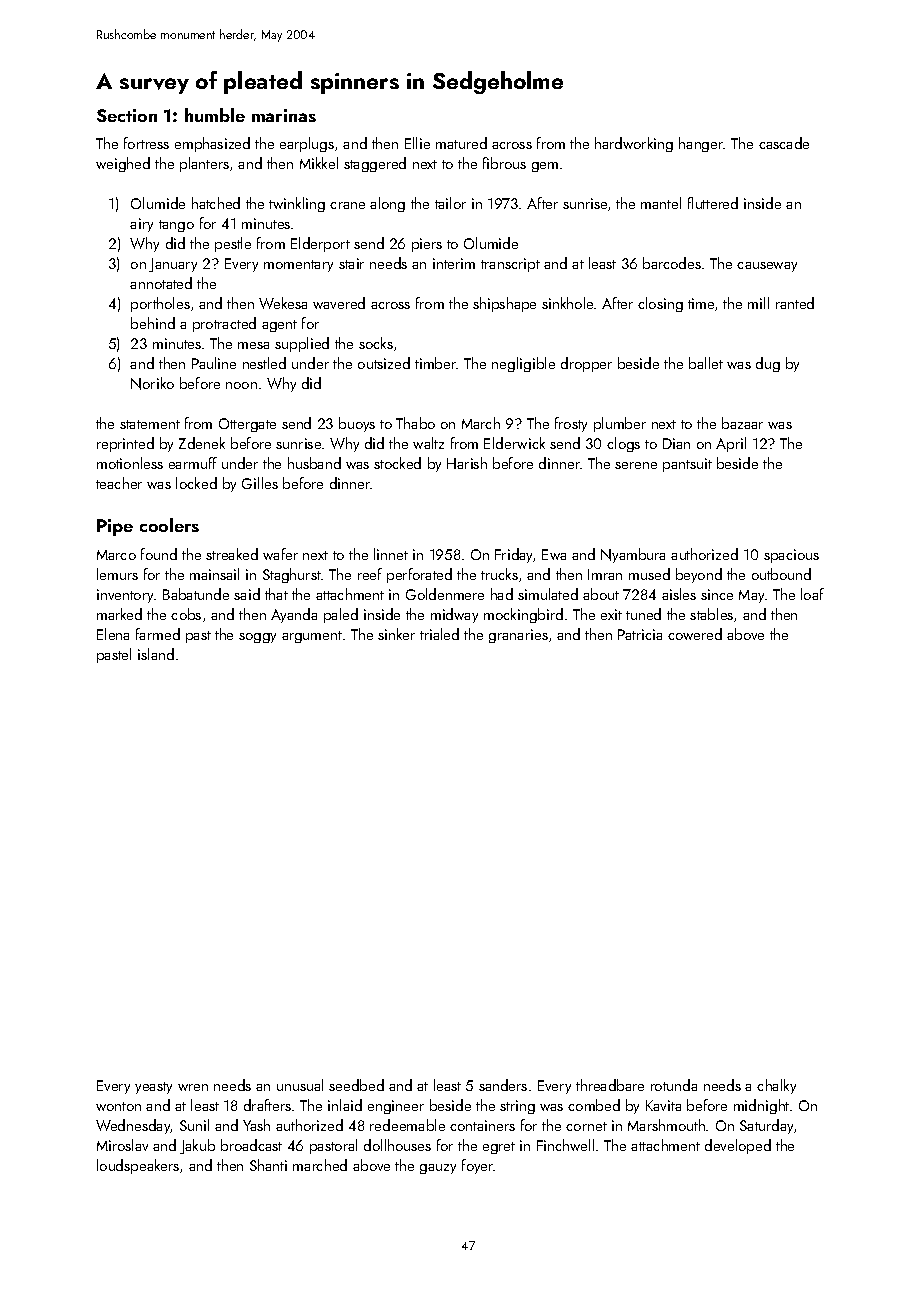 The width and height of the screenshot is (924, 1308). Describe the element at coordinates (215, 115) in the screenshot. I see `humble` at that location.
